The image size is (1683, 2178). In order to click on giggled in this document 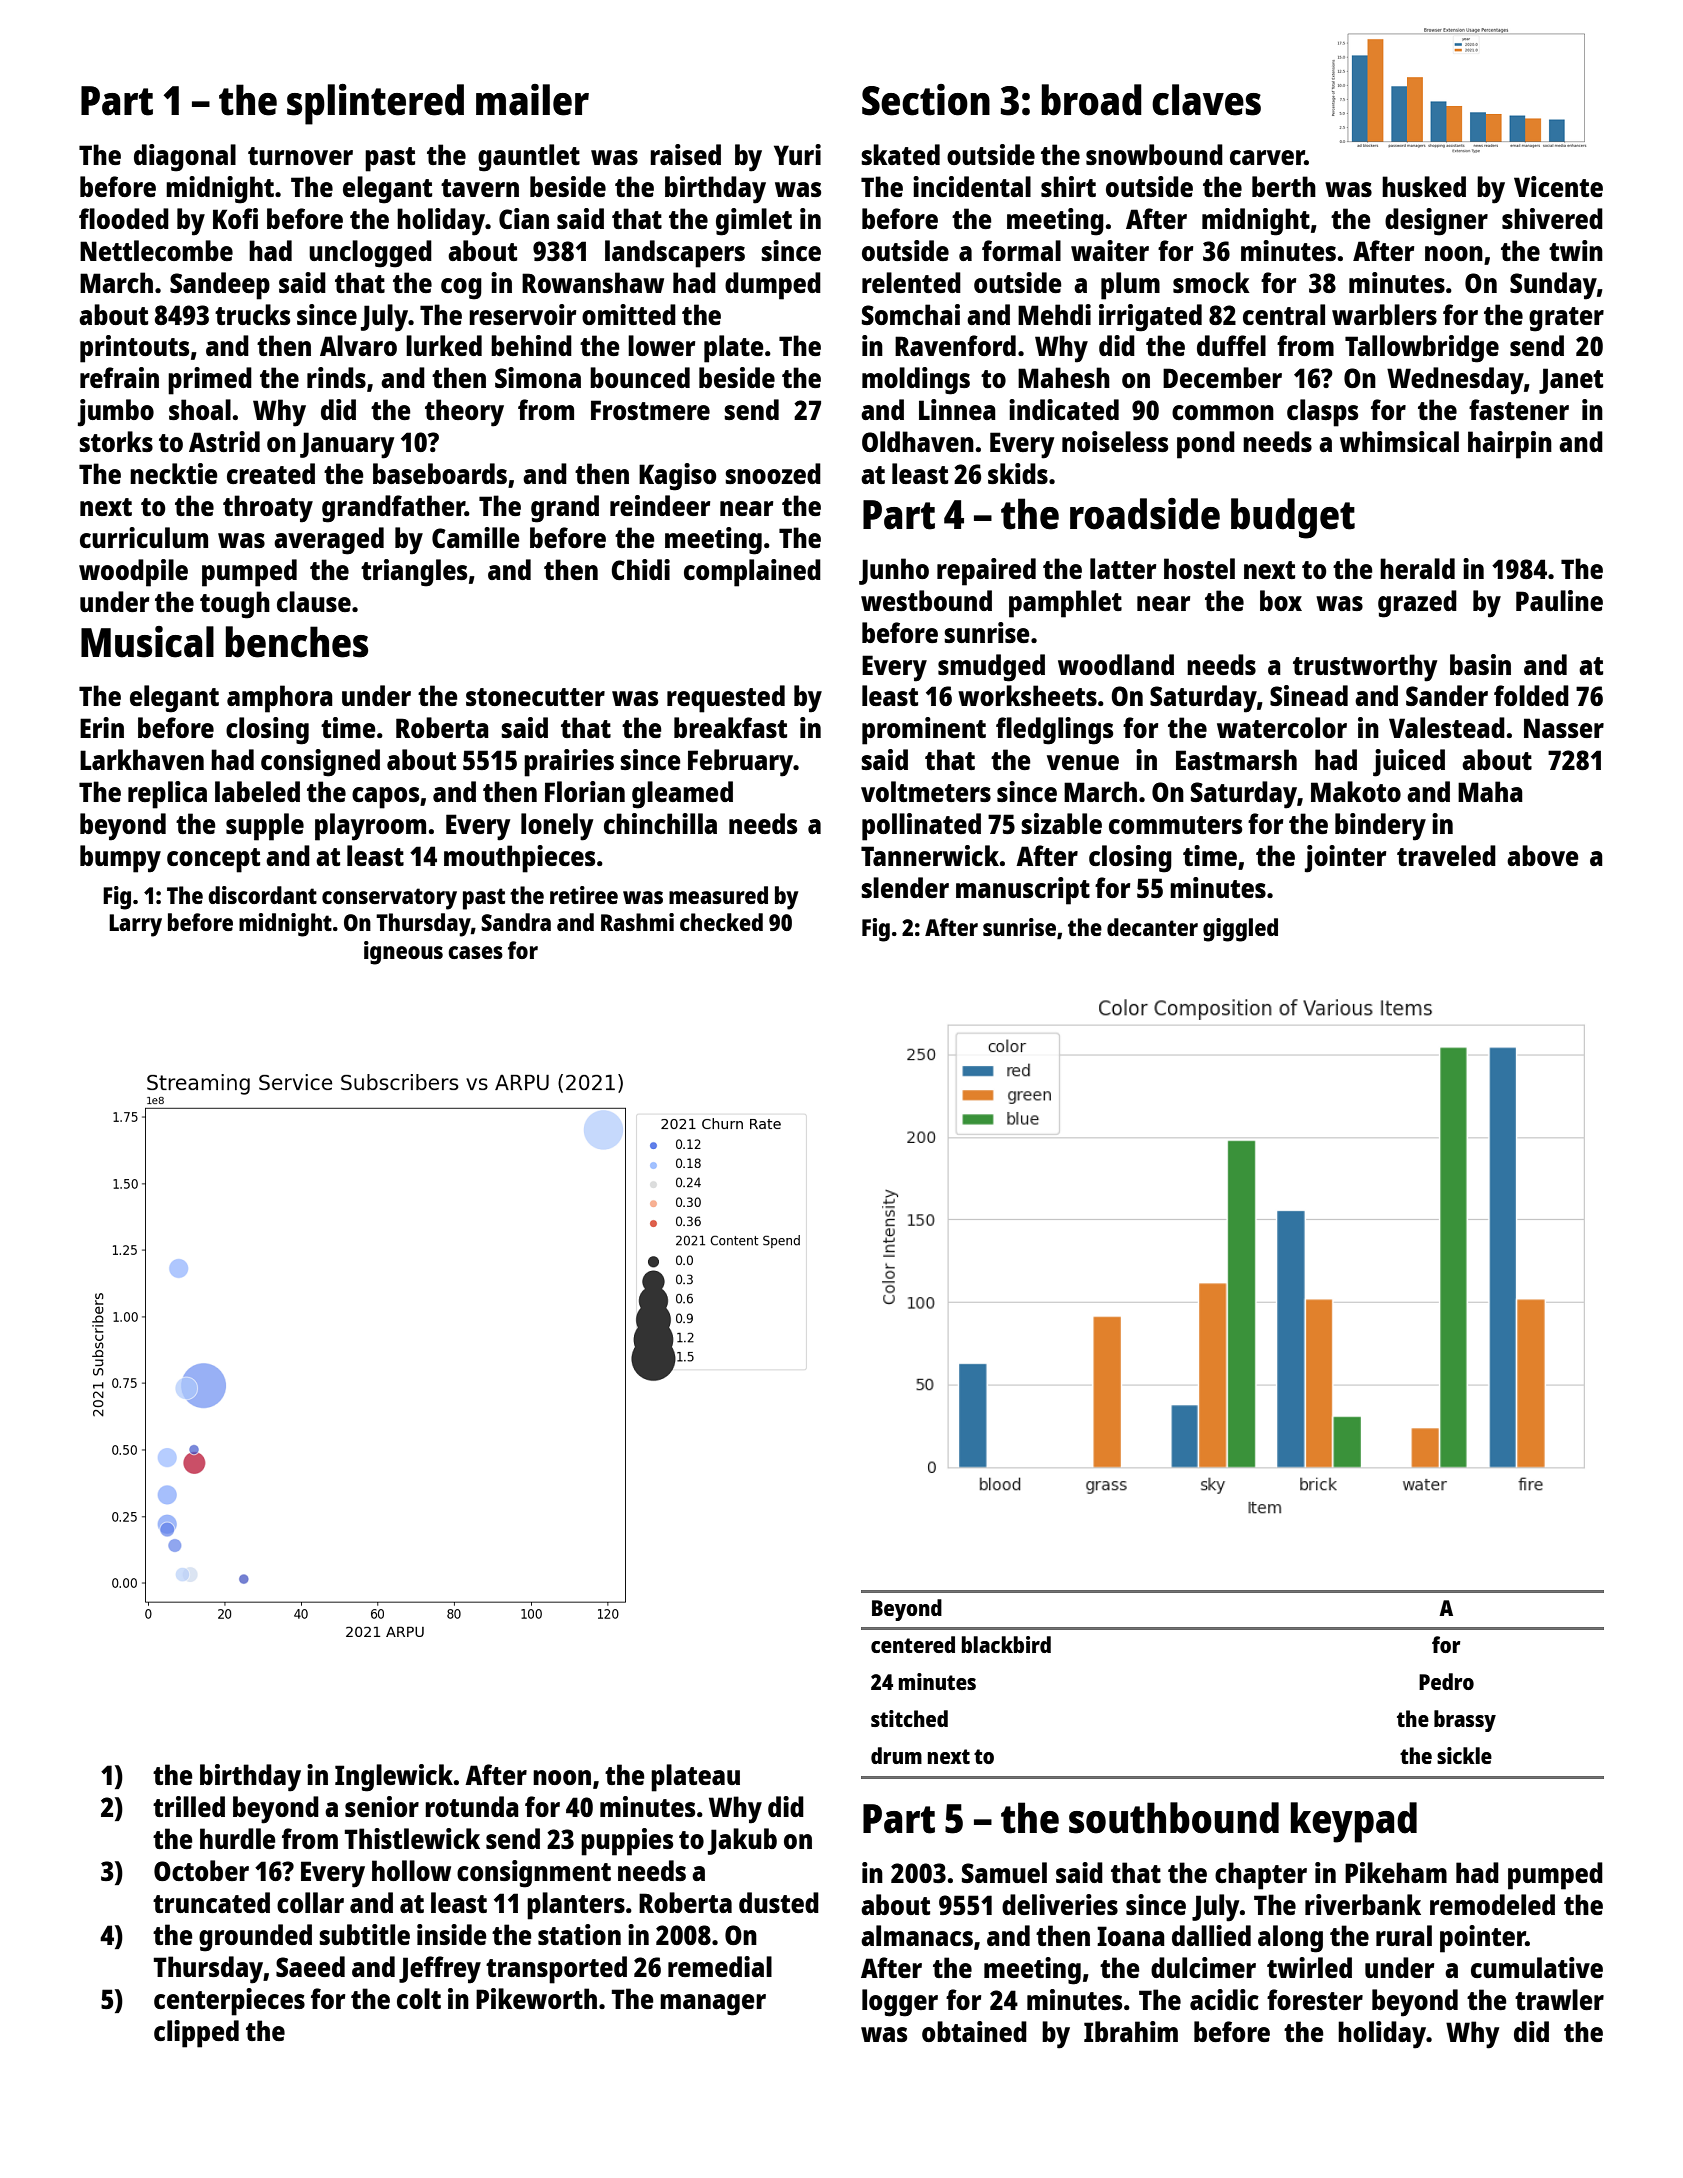, I will do `click(1240, 930)`.
